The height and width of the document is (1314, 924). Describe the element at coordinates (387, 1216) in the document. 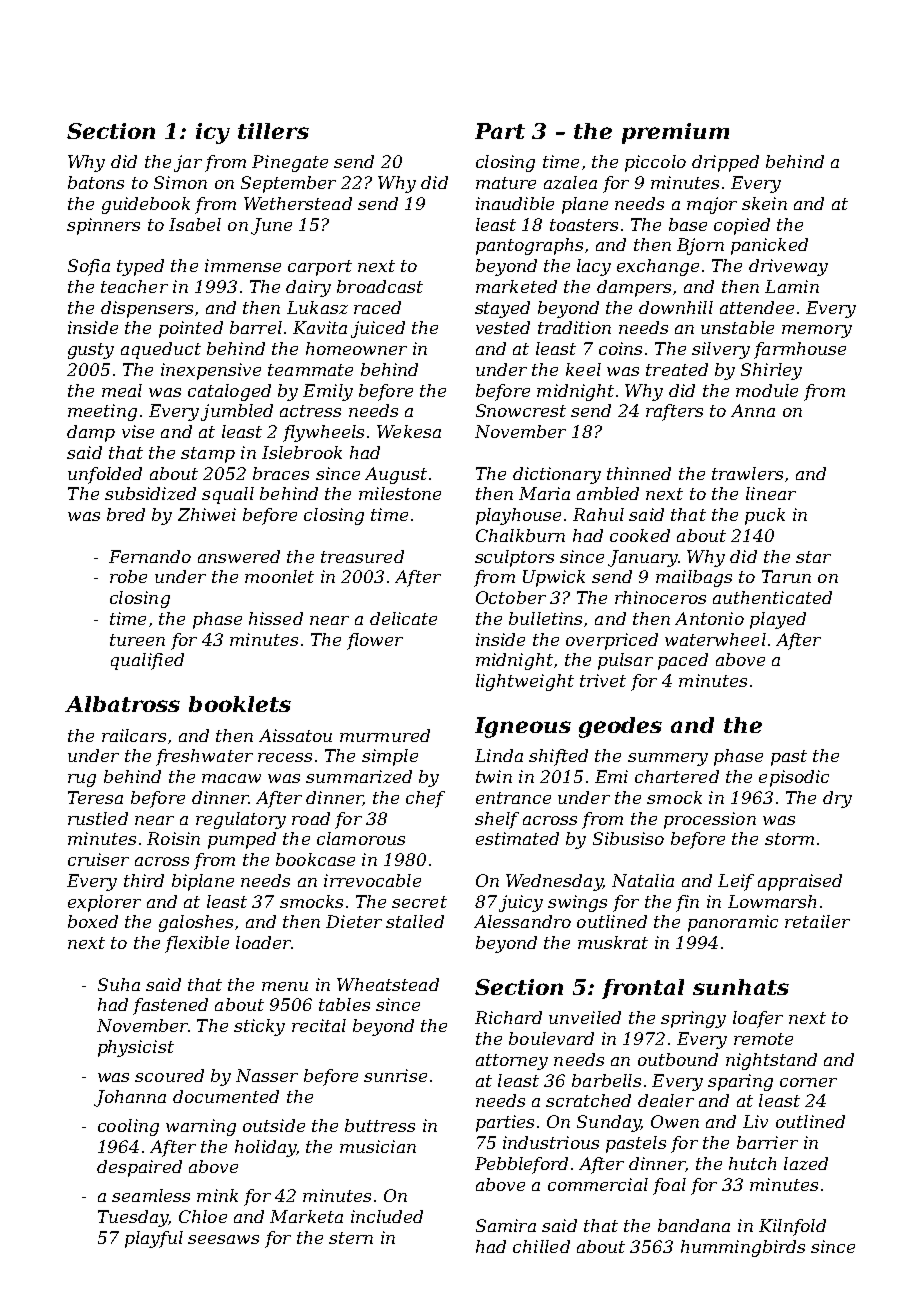

I see `included` at that location.
